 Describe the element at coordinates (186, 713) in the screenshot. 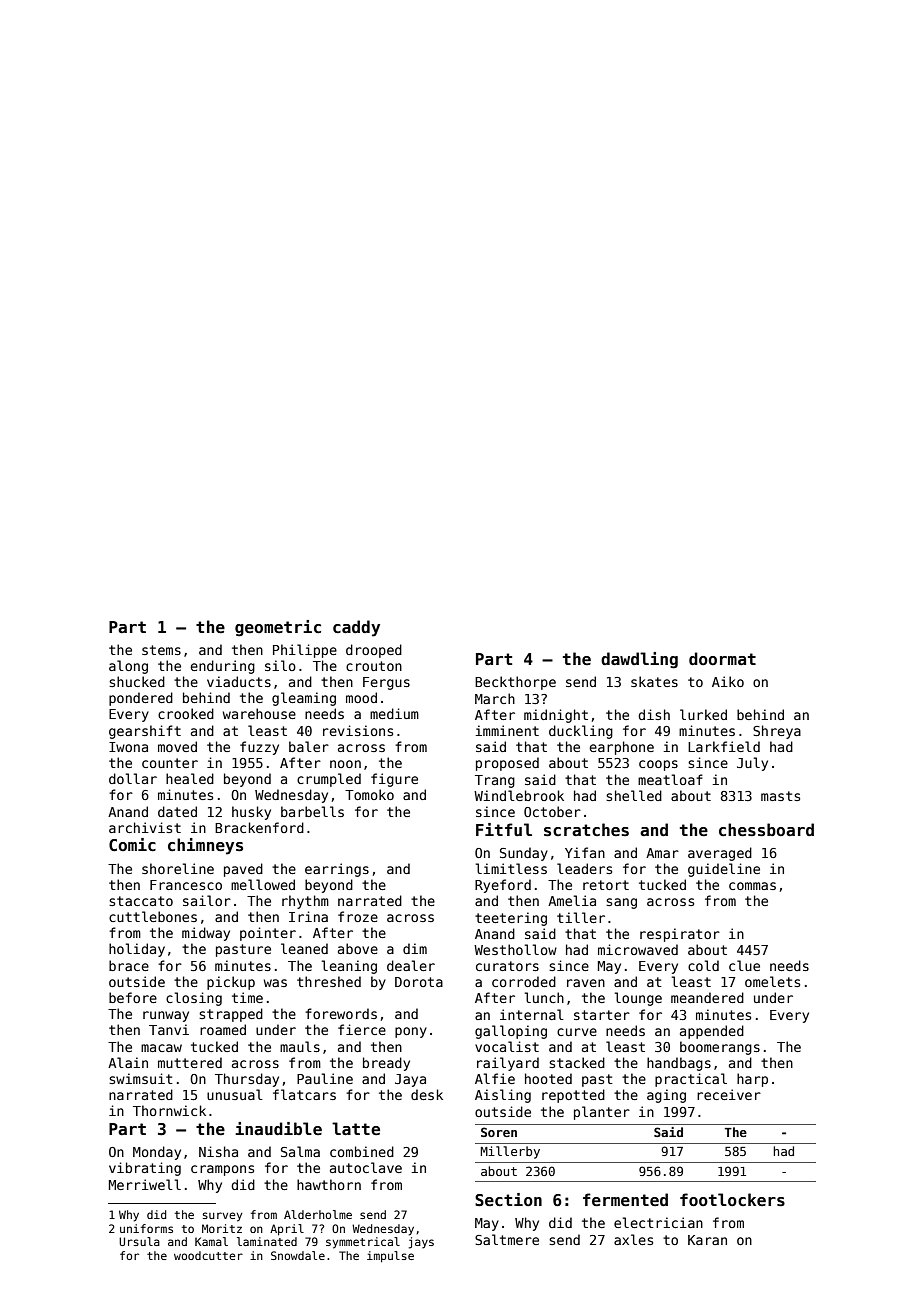

I see `crooked` at that location.
